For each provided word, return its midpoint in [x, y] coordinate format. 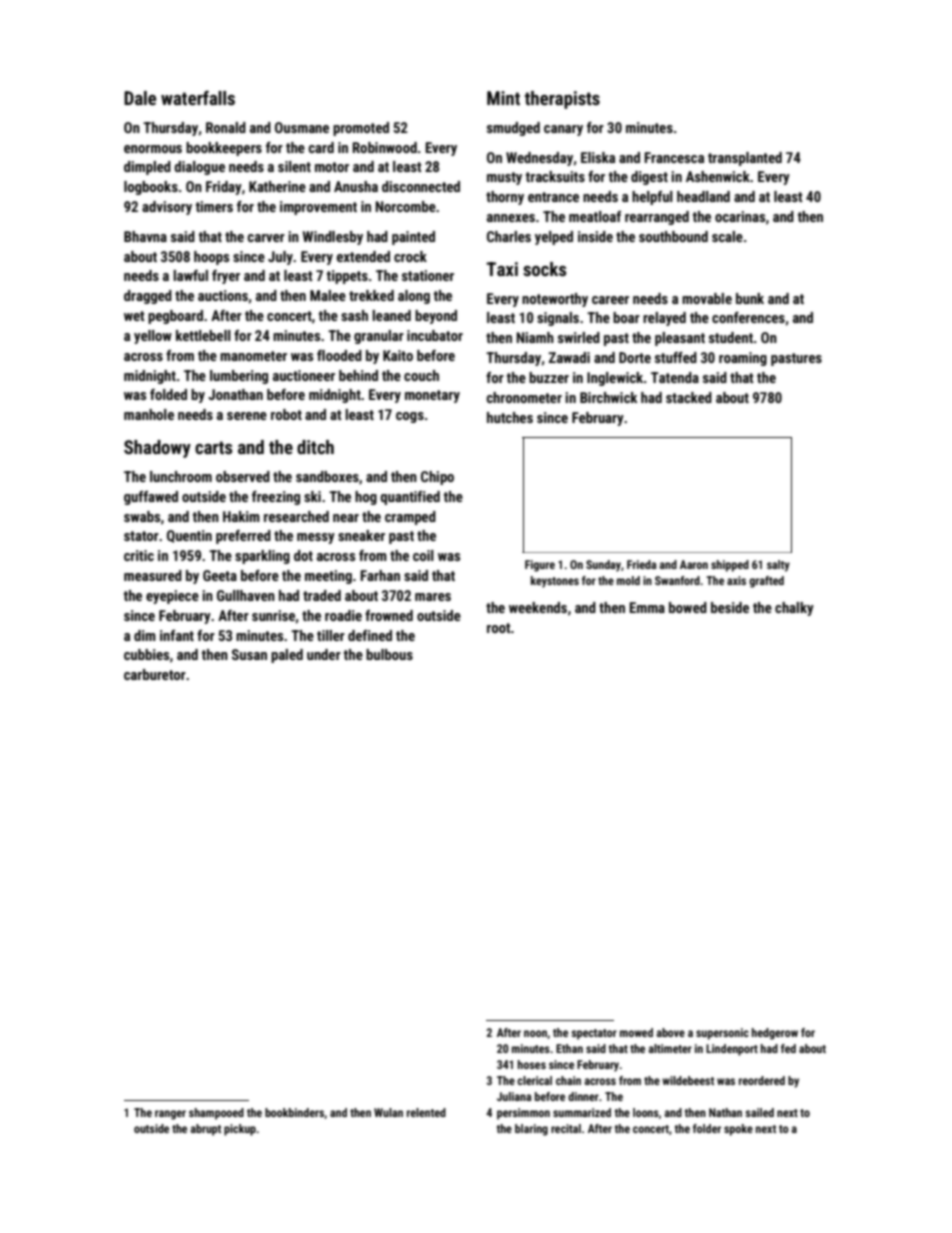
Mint [503, 98]
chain [568, 1080]
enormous [153, 149]
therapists [562, 100]
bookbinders [294, 1112]
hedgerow [775, 1034]
